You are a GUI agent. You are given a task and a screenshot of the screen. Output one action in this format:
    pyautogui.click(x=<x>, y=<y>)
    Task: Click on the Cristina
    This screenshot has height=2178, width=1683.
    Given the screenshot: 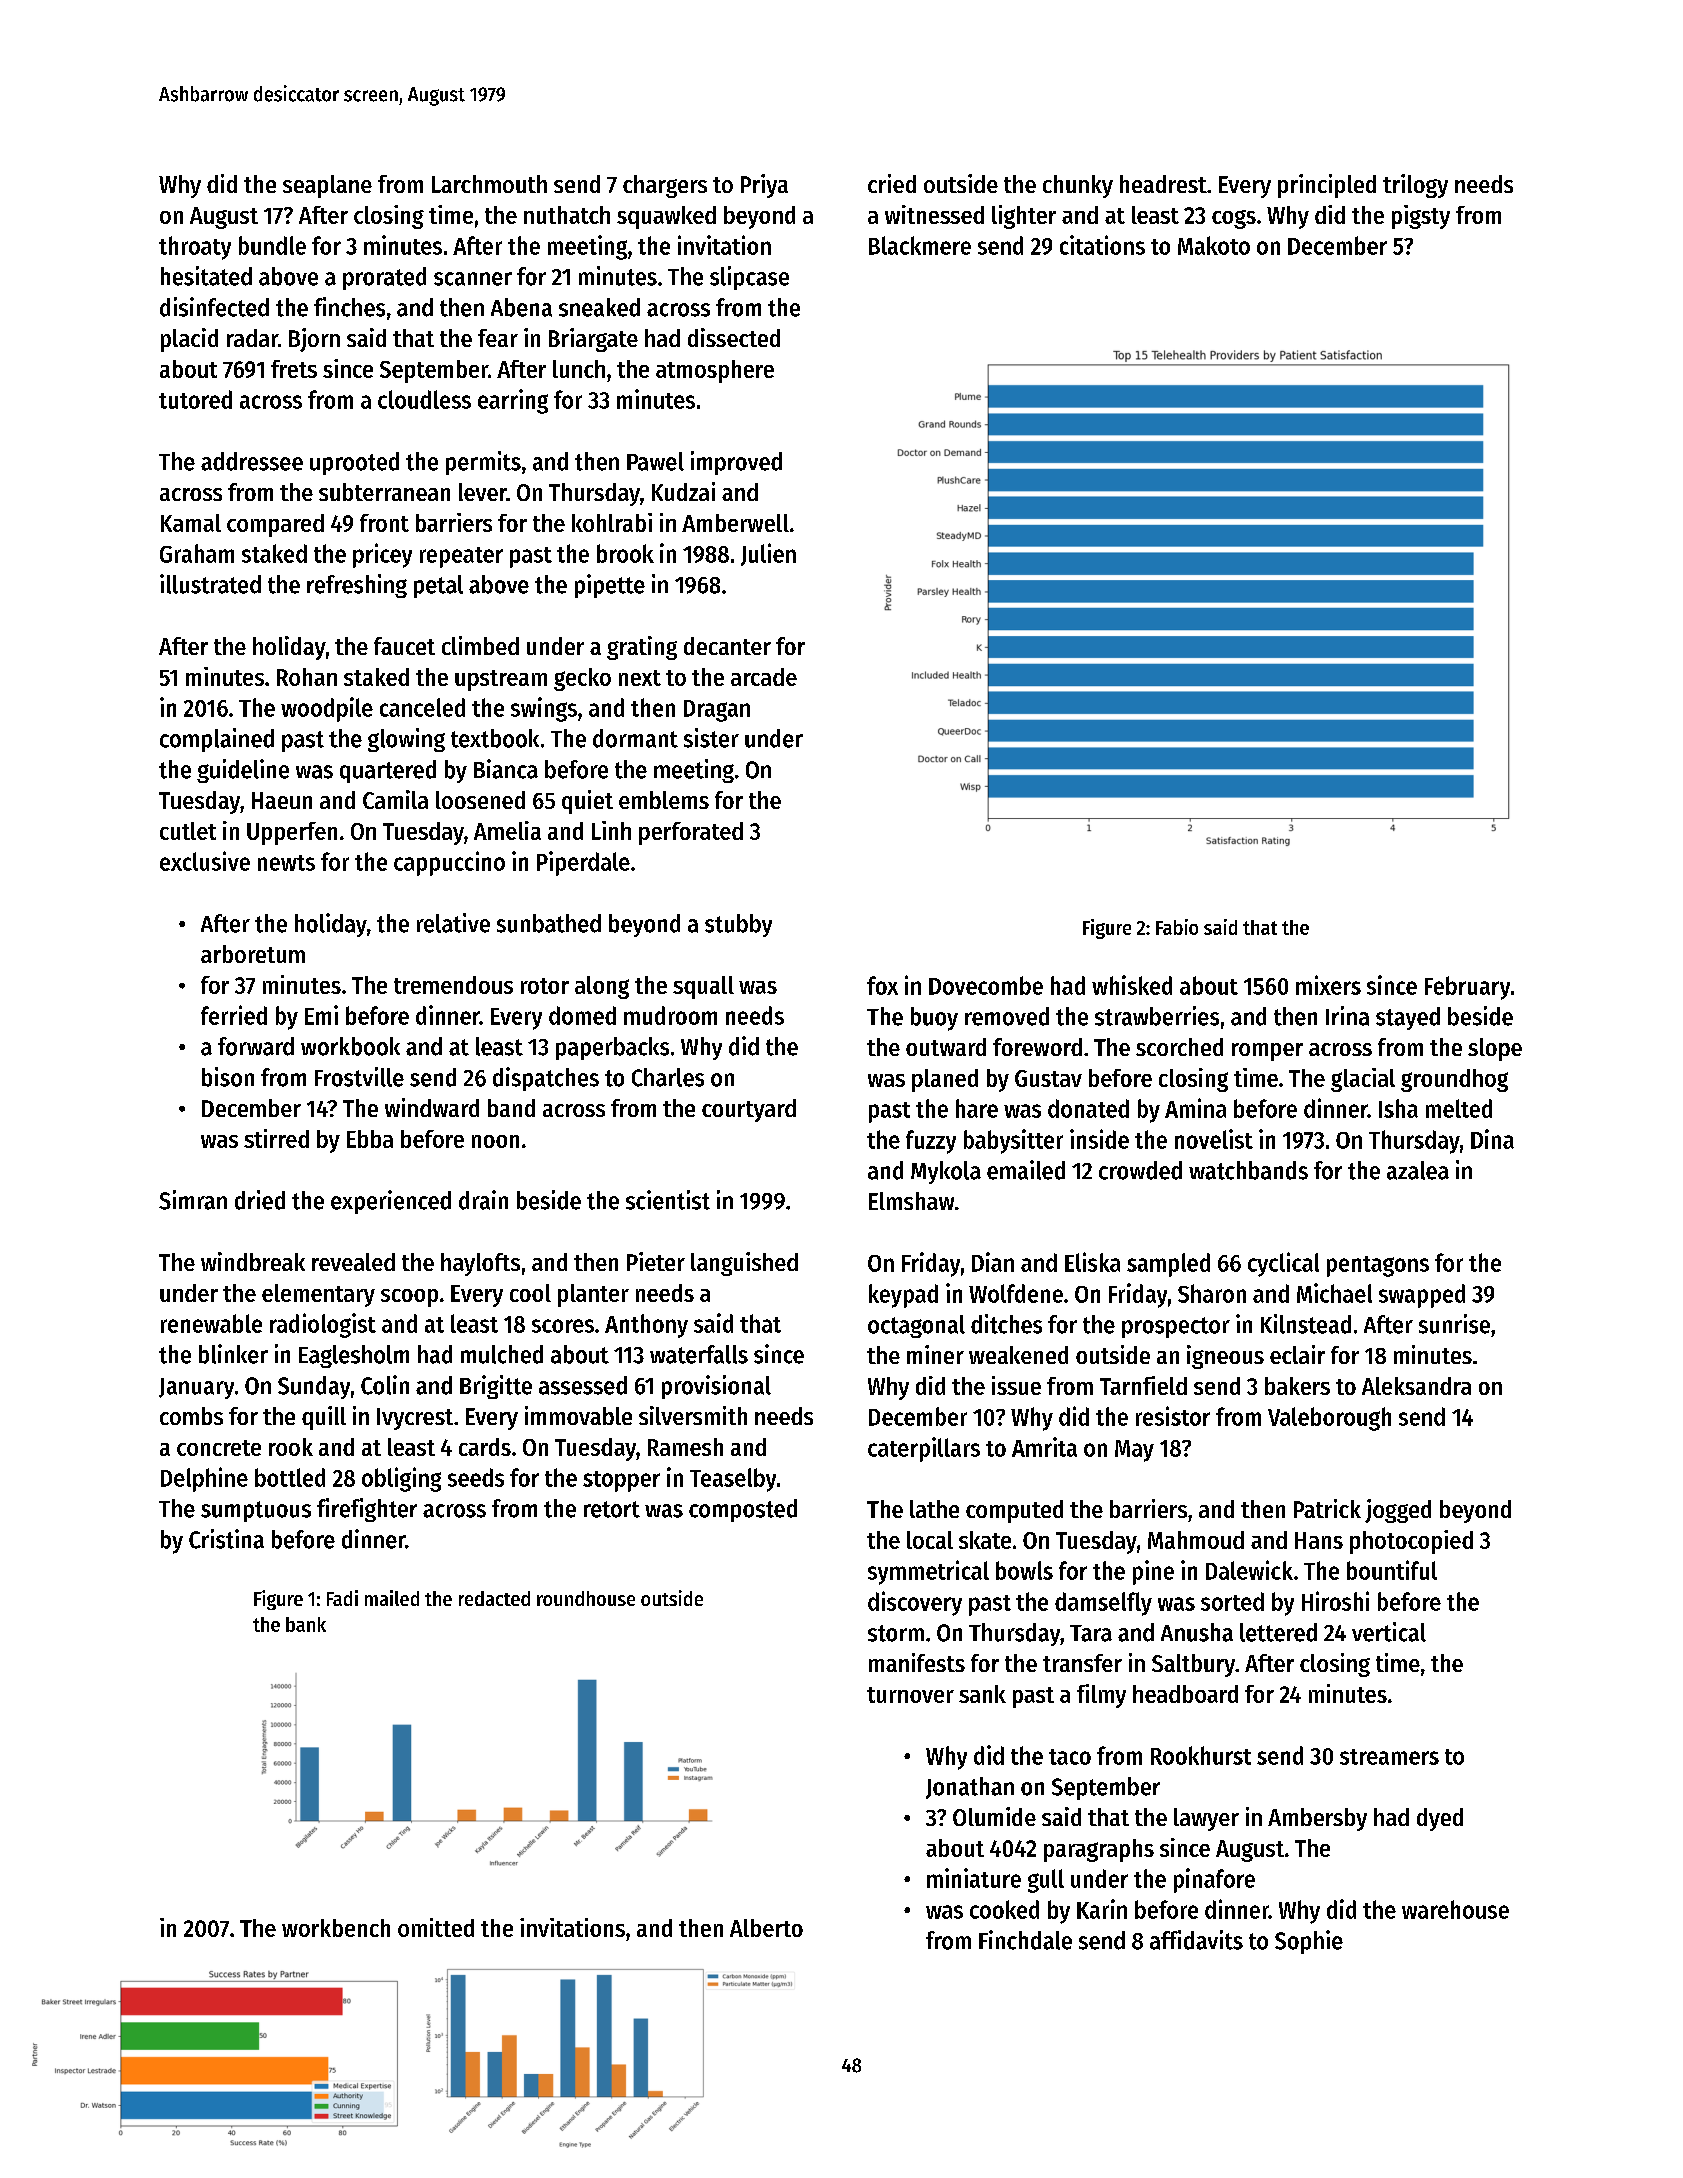 What is the action you would take?
    pyautogui.click(x=226, y=1539)
